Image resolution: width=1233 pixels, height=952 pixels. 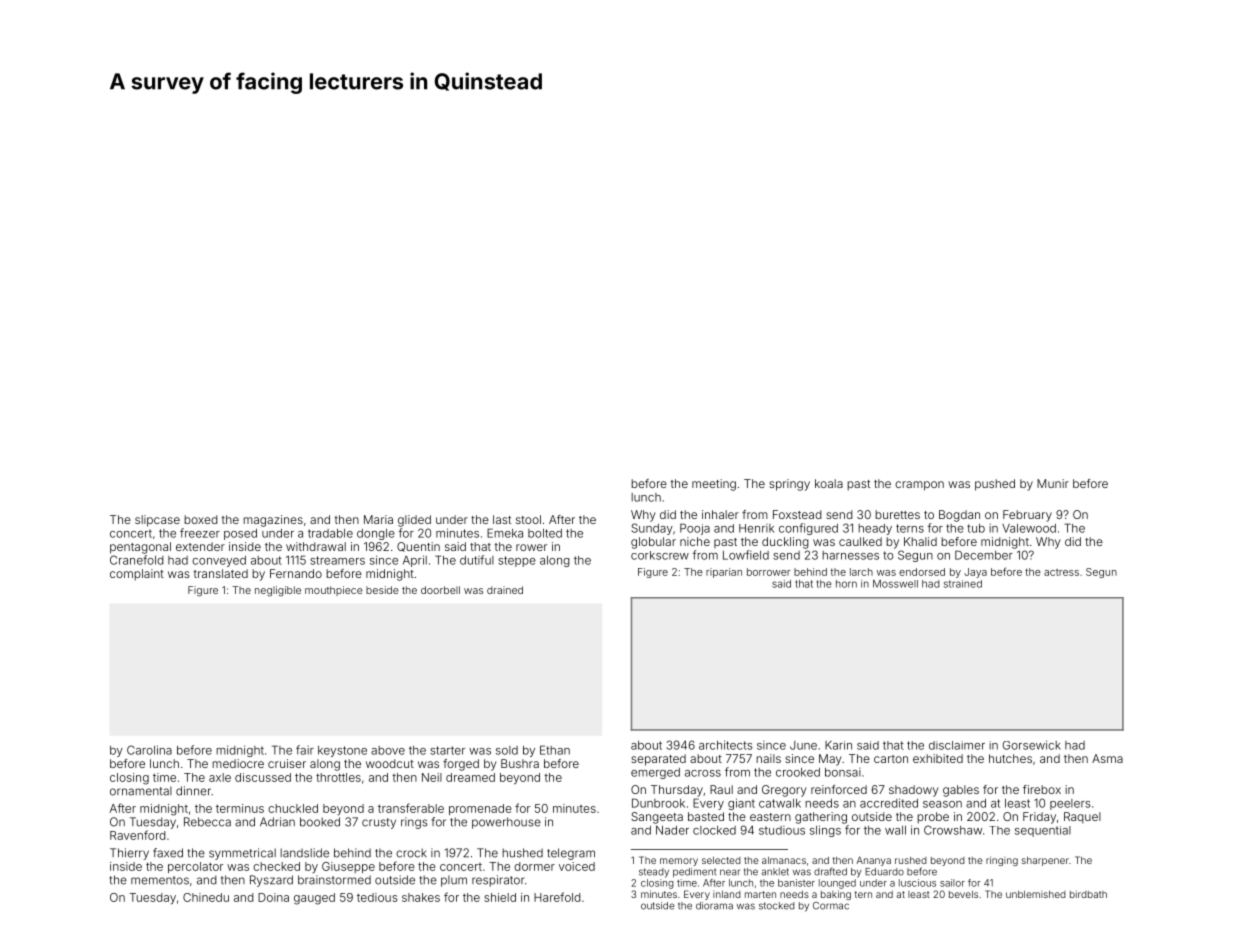 What do you see at coordinates (895, 584) in the screenshot?
I see `Mosswell` at bounding box center [895, 584].
